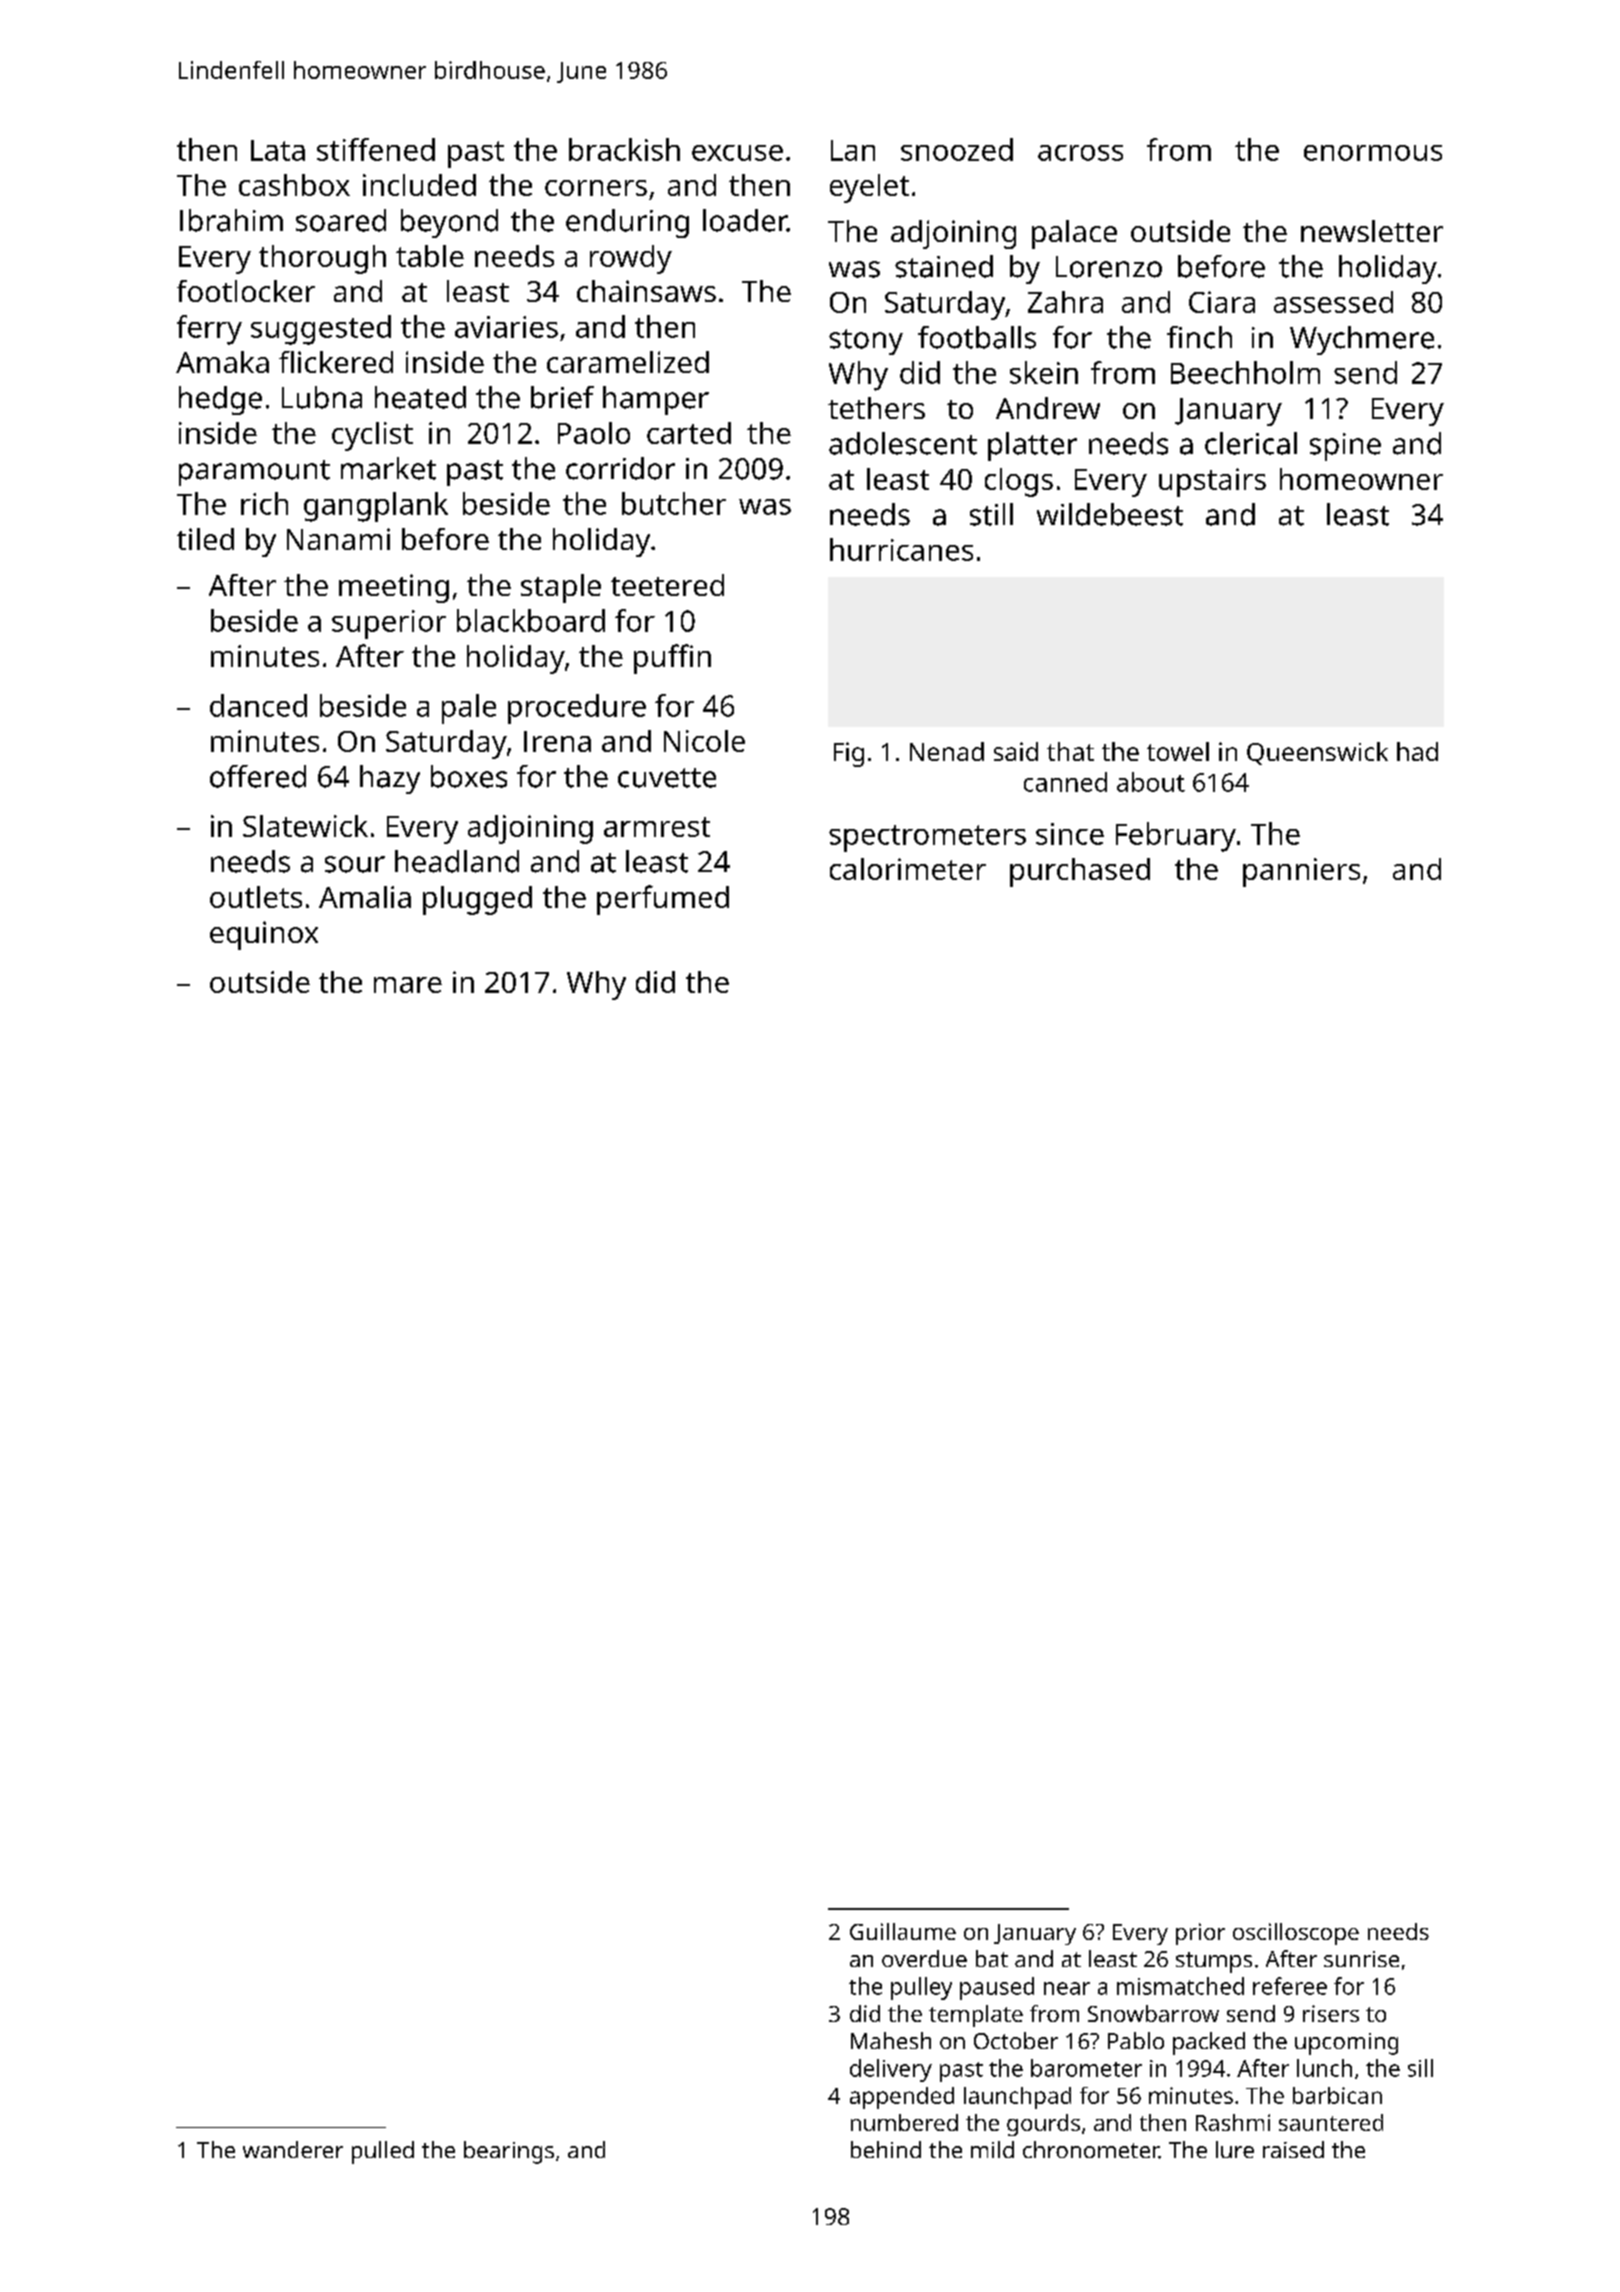 The height and width of the document is (2292, 1620). Describe the element at coordinates (293, 2149) in the document. I see `wanderer` at that location.
